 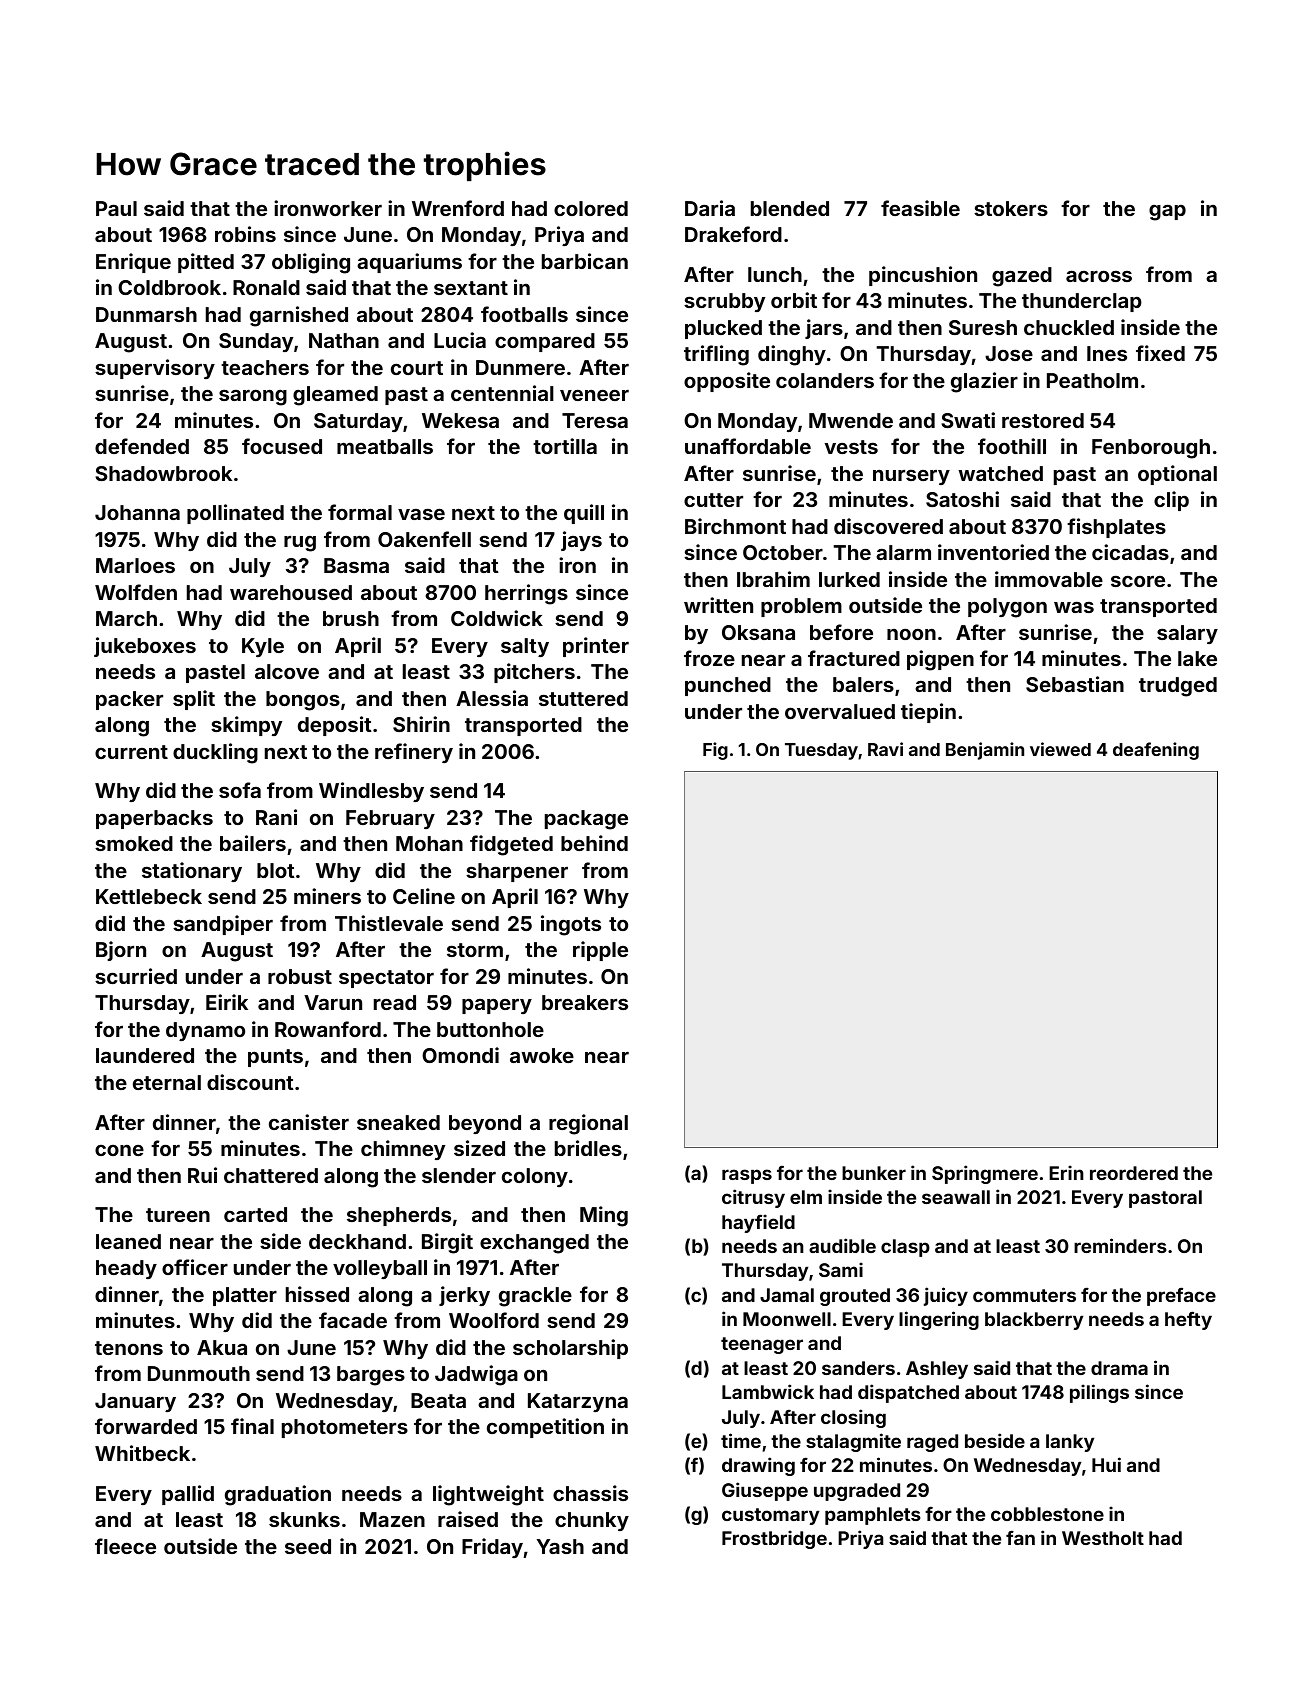 I want to click on reordered, so click(x=1134, y=1173).
